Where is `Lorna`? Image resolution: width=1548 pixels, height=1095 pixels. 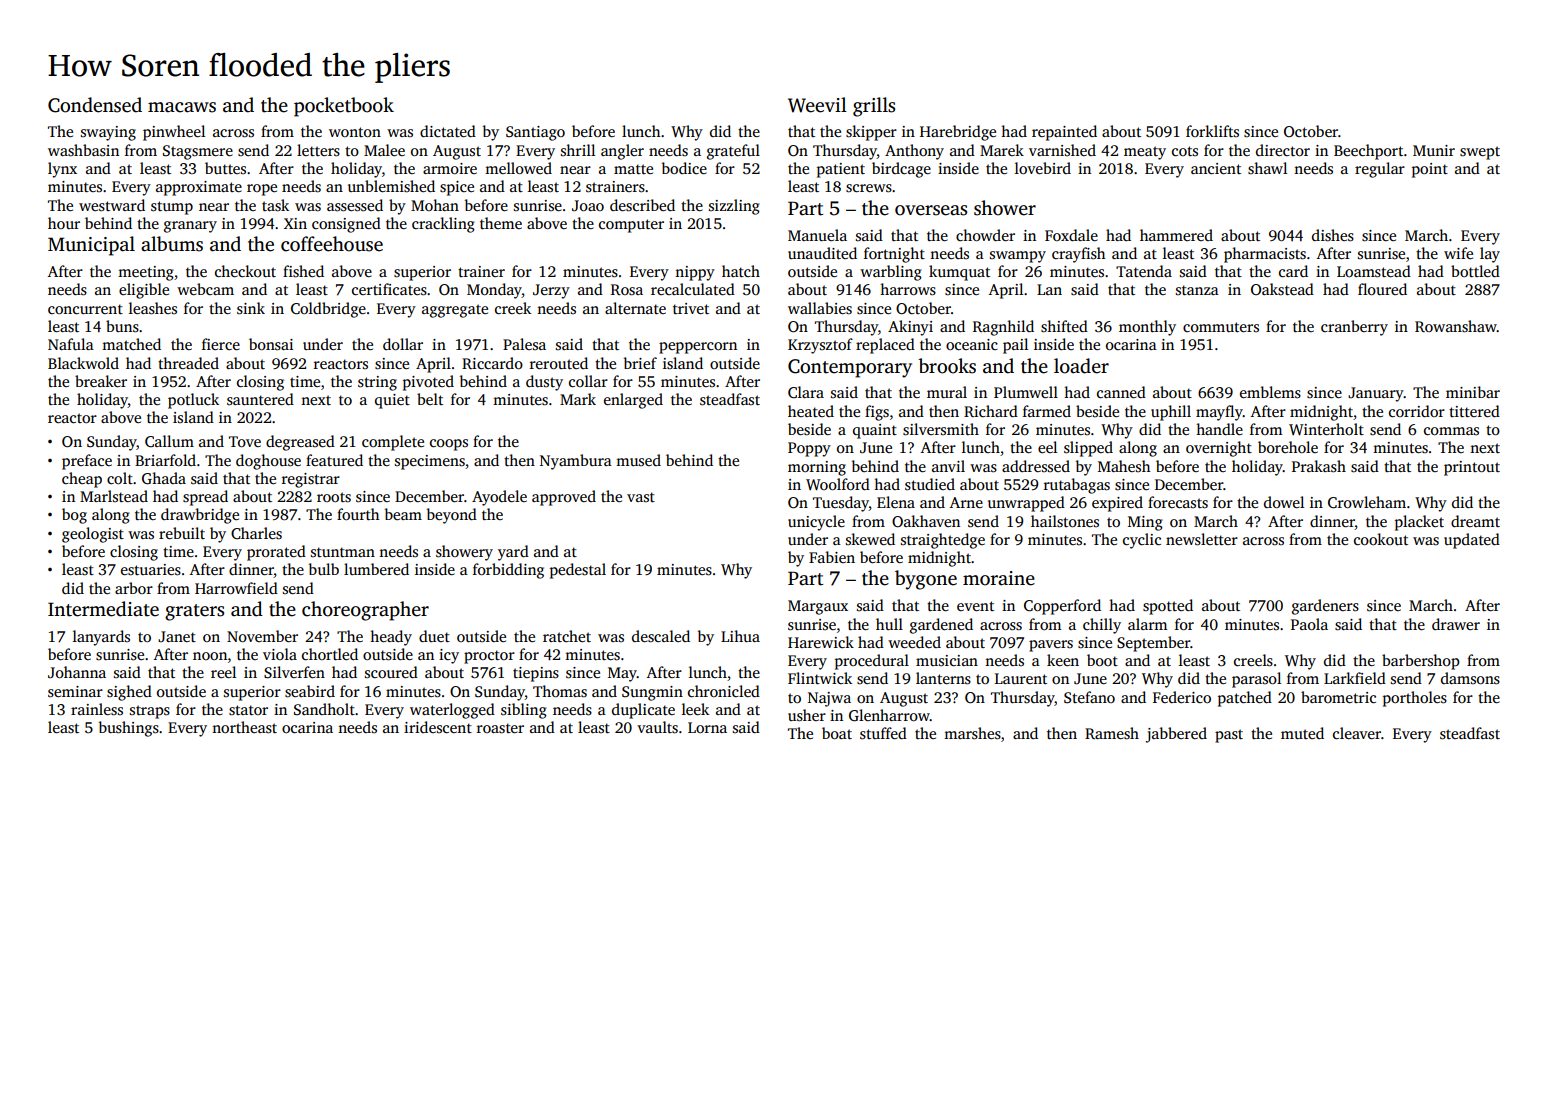 Lorna is located at coordinates (707, 727).
